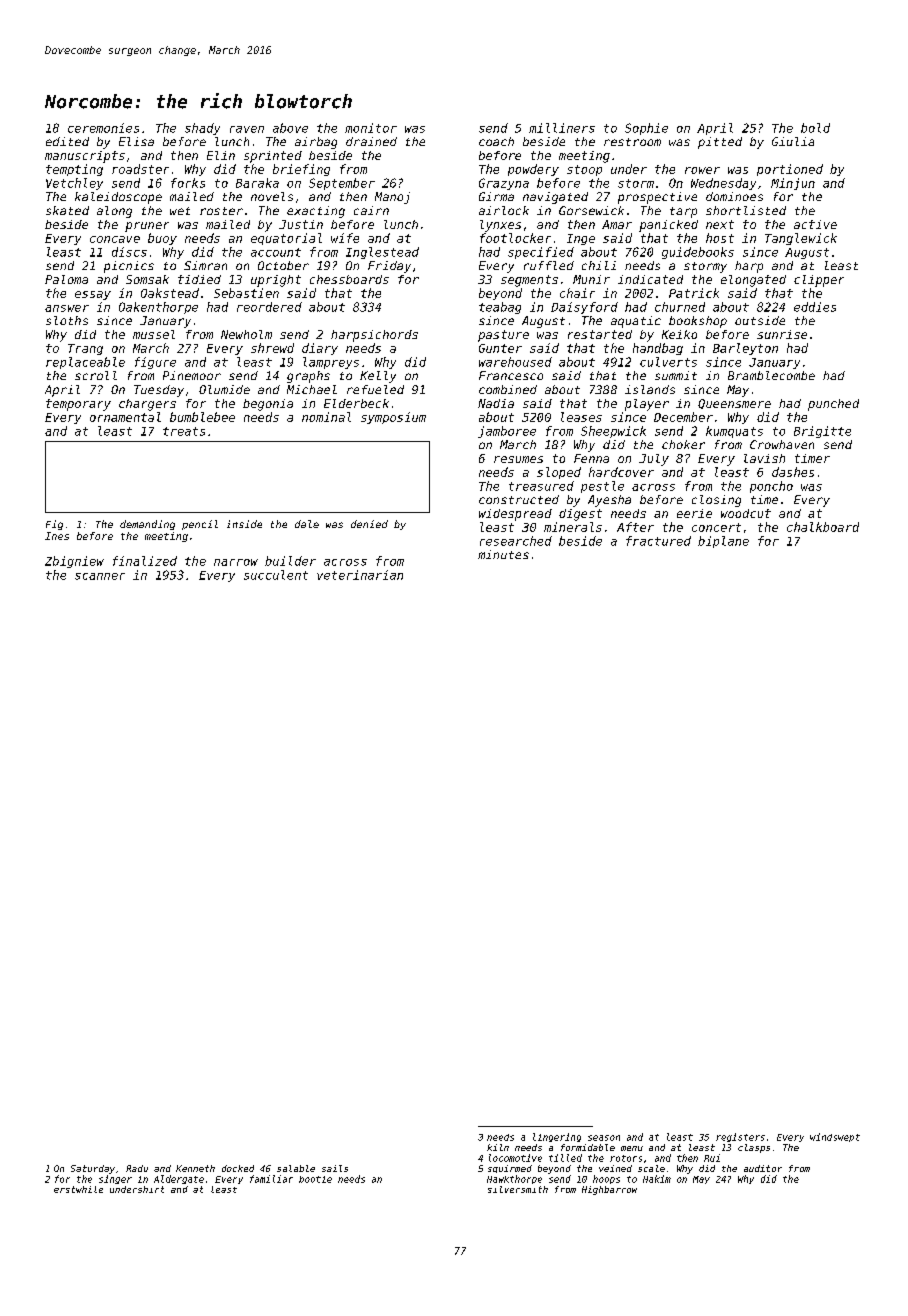  I want to click on minutes, so click(503, 554).
